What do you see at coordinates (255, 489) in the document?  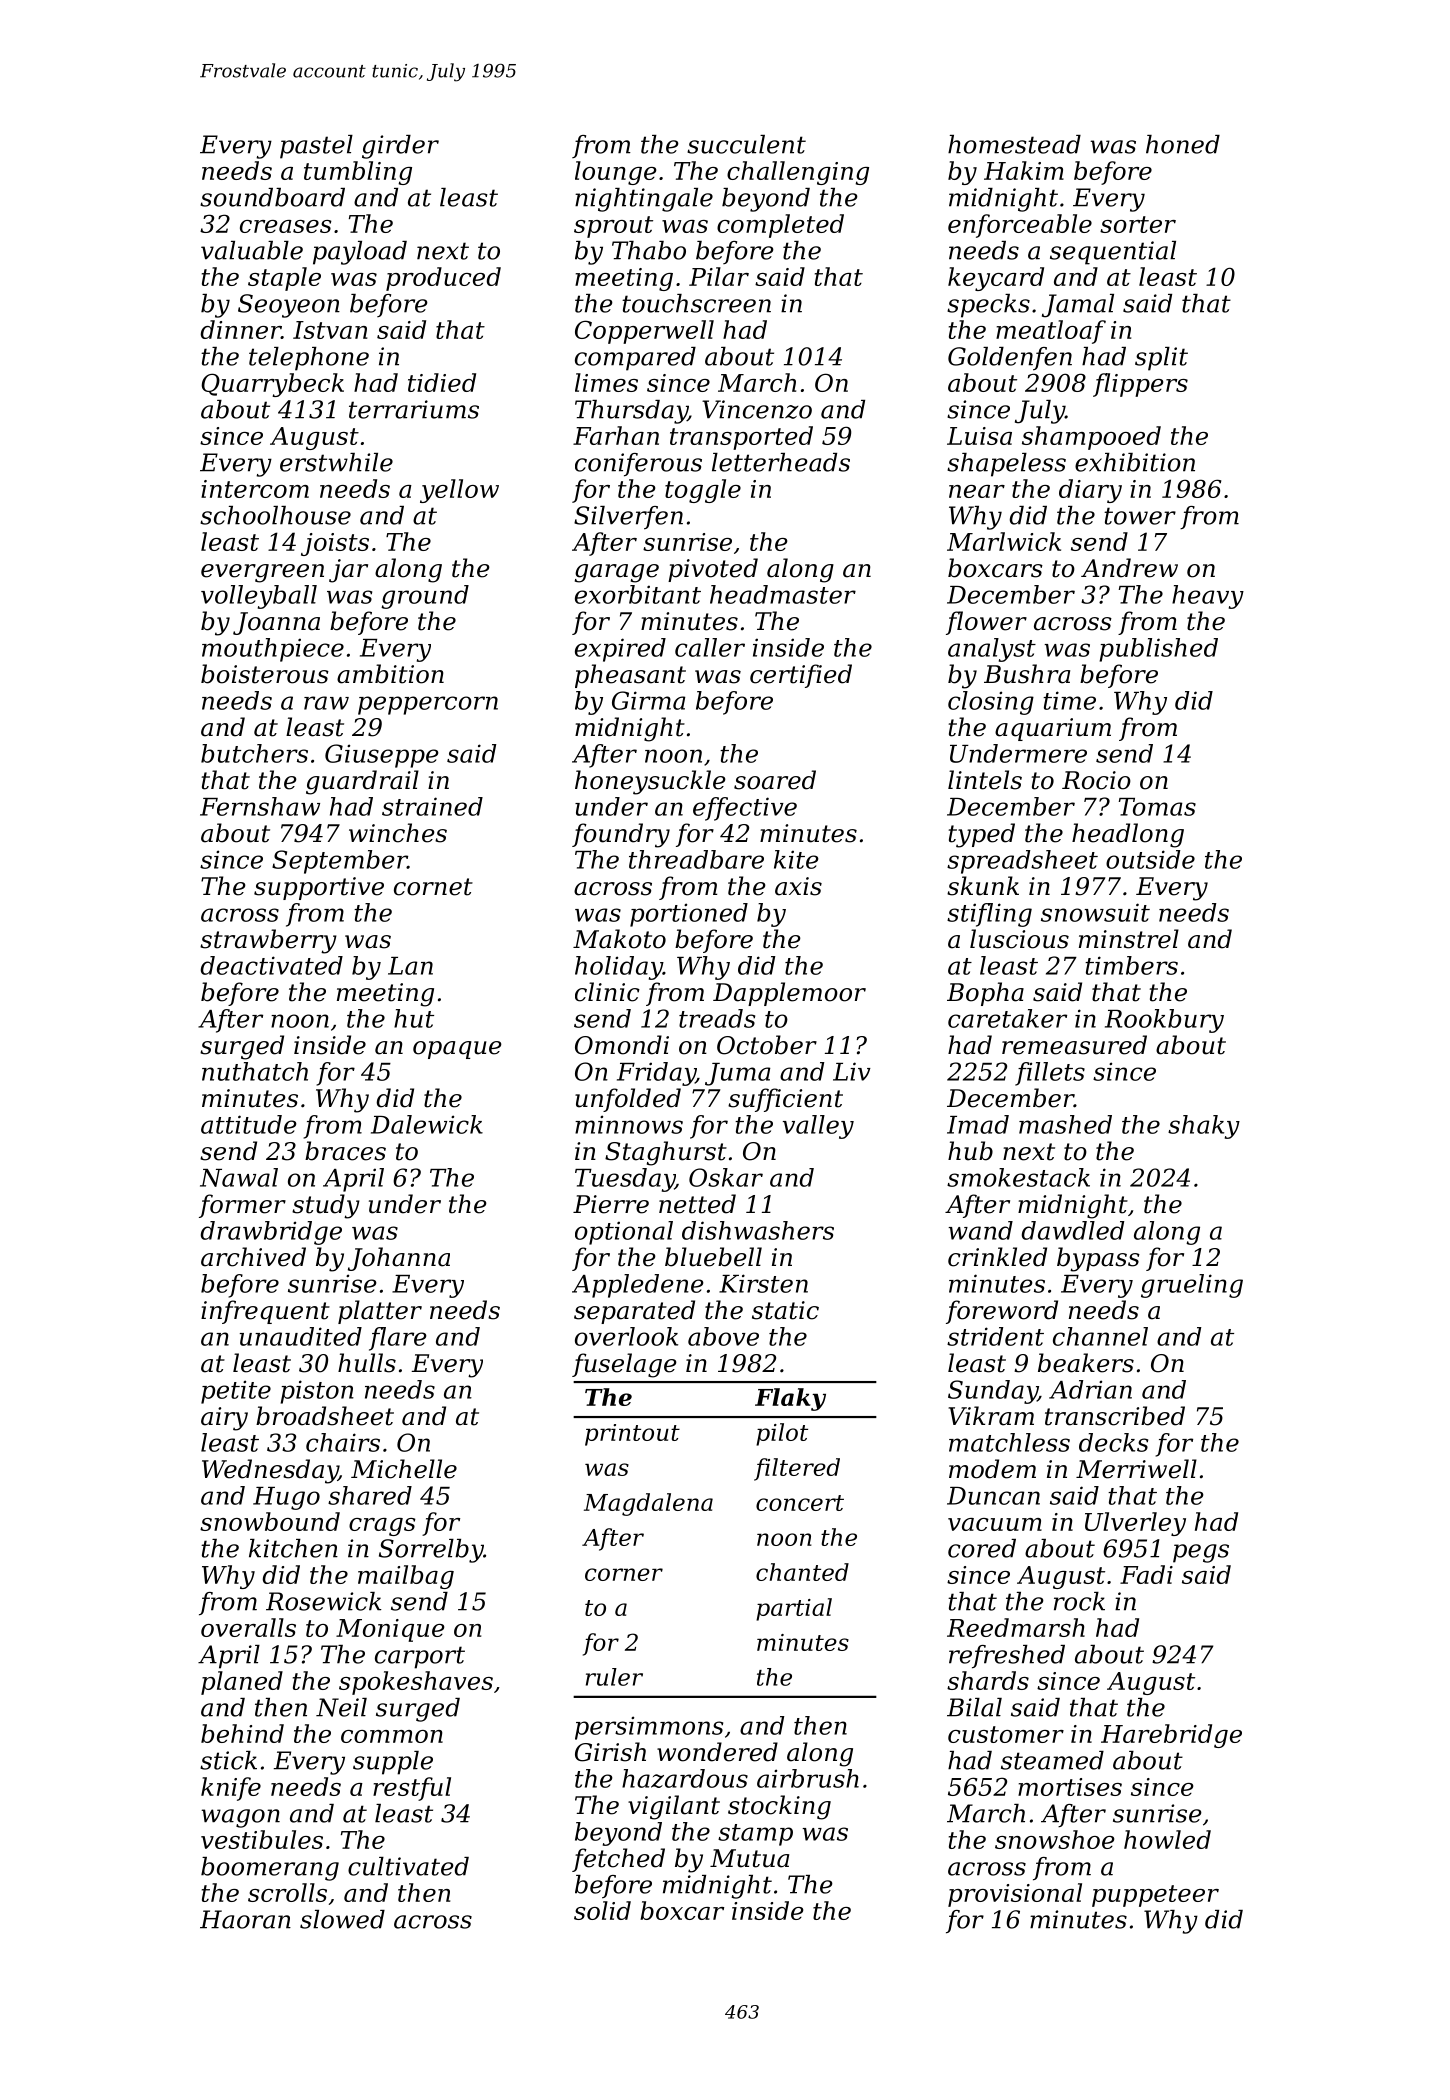 I see `intercom` at bounding box center [255, 489].
